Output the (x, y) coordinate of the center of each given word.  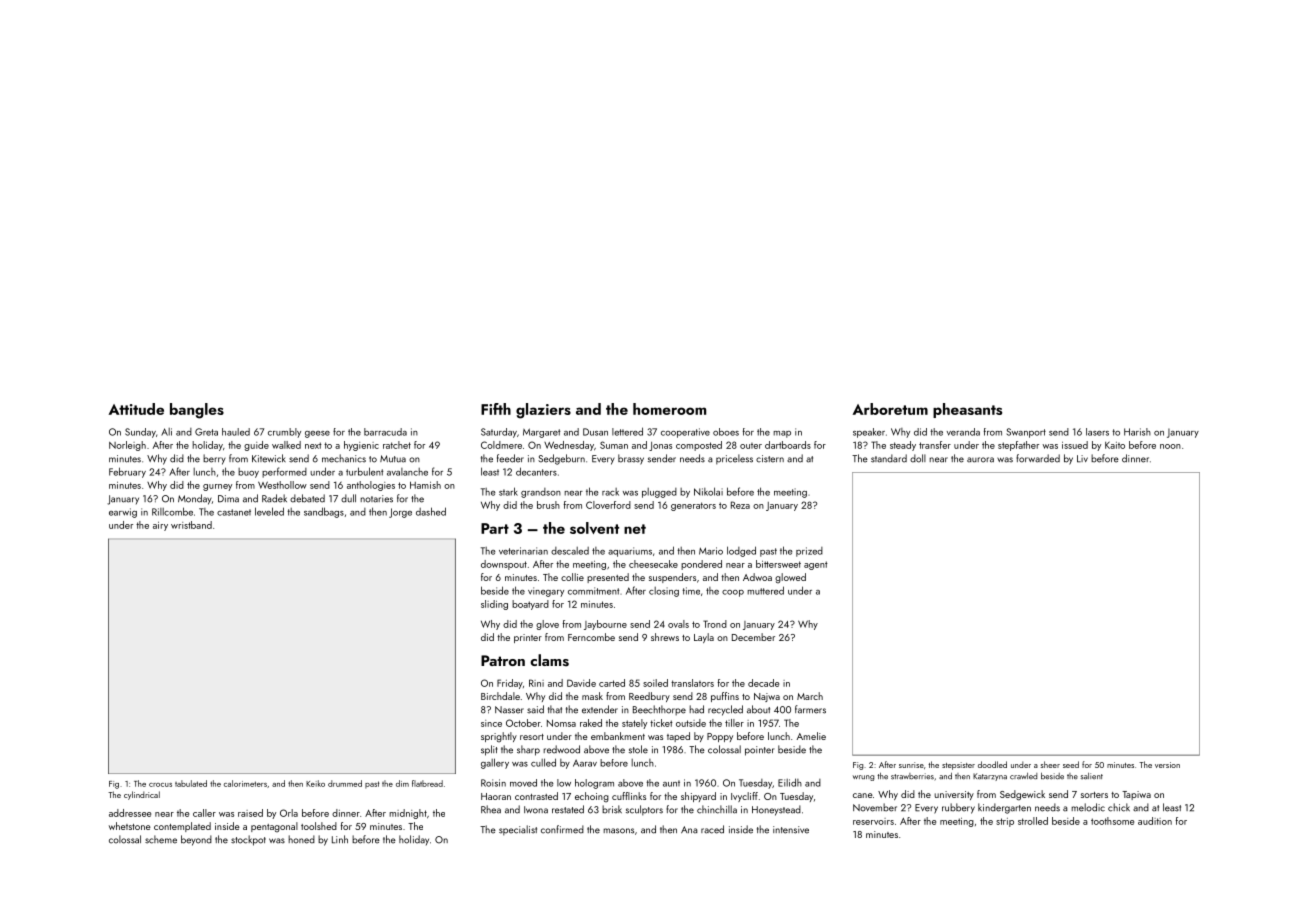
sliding (494, 605)
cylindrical (142, 795)
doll (918, 458)
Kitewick (269, 458)
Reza (740, 505)
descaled (570, 551)
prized (809, 552)
